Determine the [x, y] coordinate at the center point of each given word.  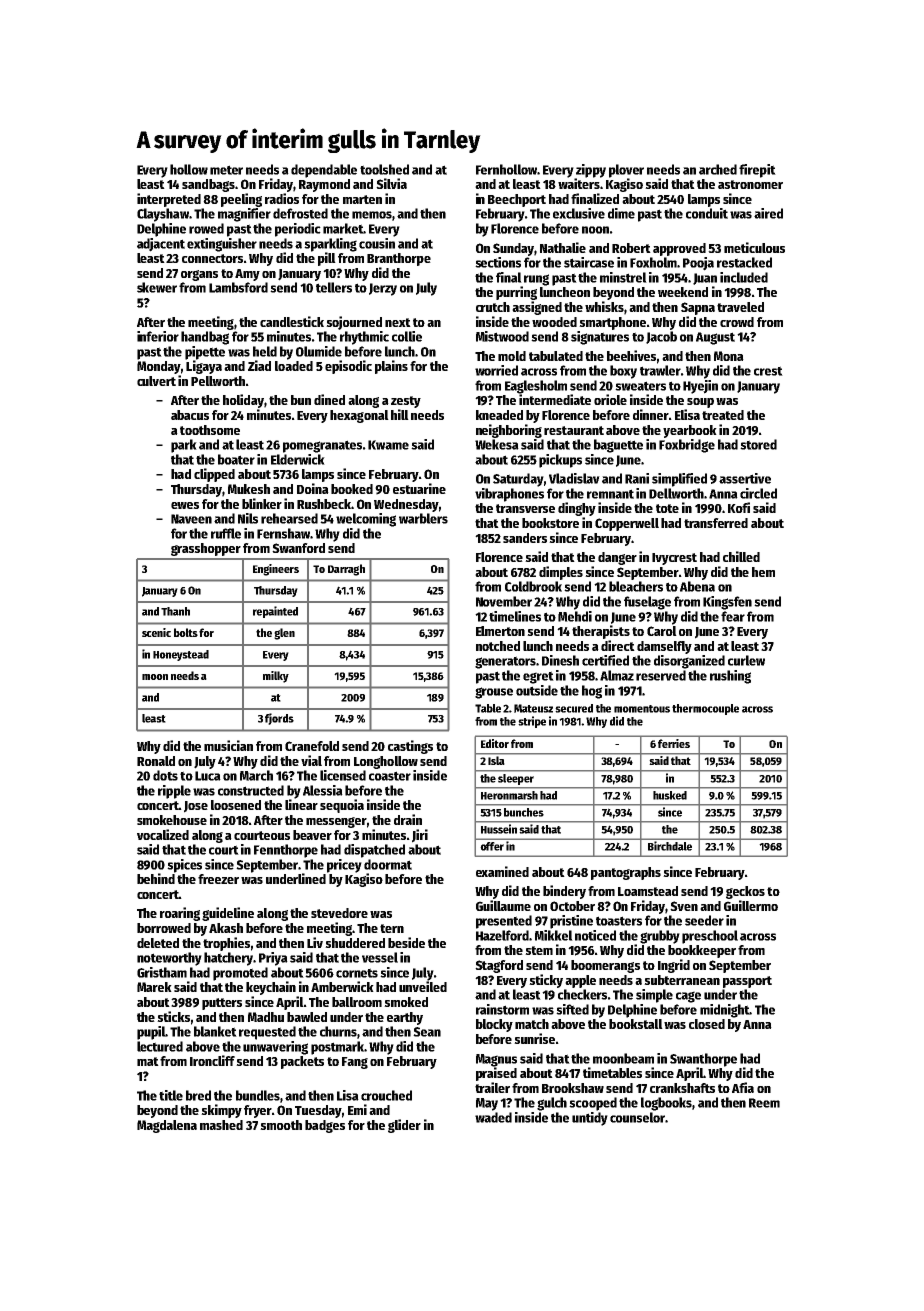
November [504, 601]
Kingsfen [727, 603]
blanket [215, 1031]
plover [626, 171]
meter [226, 170]
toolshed [384, 169]
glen [284, 634]
